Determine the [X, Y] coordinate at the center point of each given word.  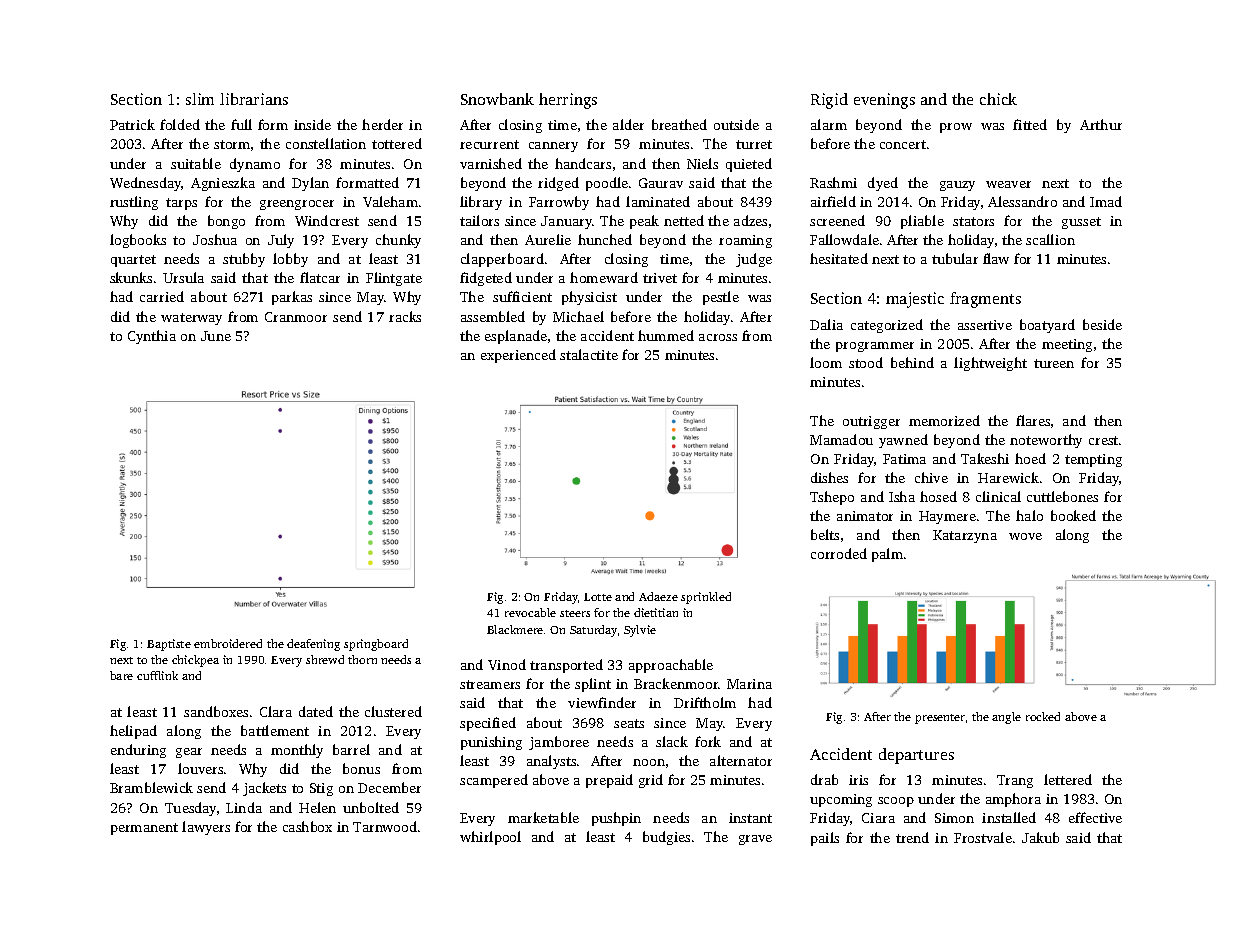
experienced [518, 356]
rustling [134, 203]
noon [649, 762]
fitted [1030, 124]
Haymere [947, 517]
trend [912, 837]
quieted [749, 165]
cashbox [307, 826]
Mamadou [841, 439]
